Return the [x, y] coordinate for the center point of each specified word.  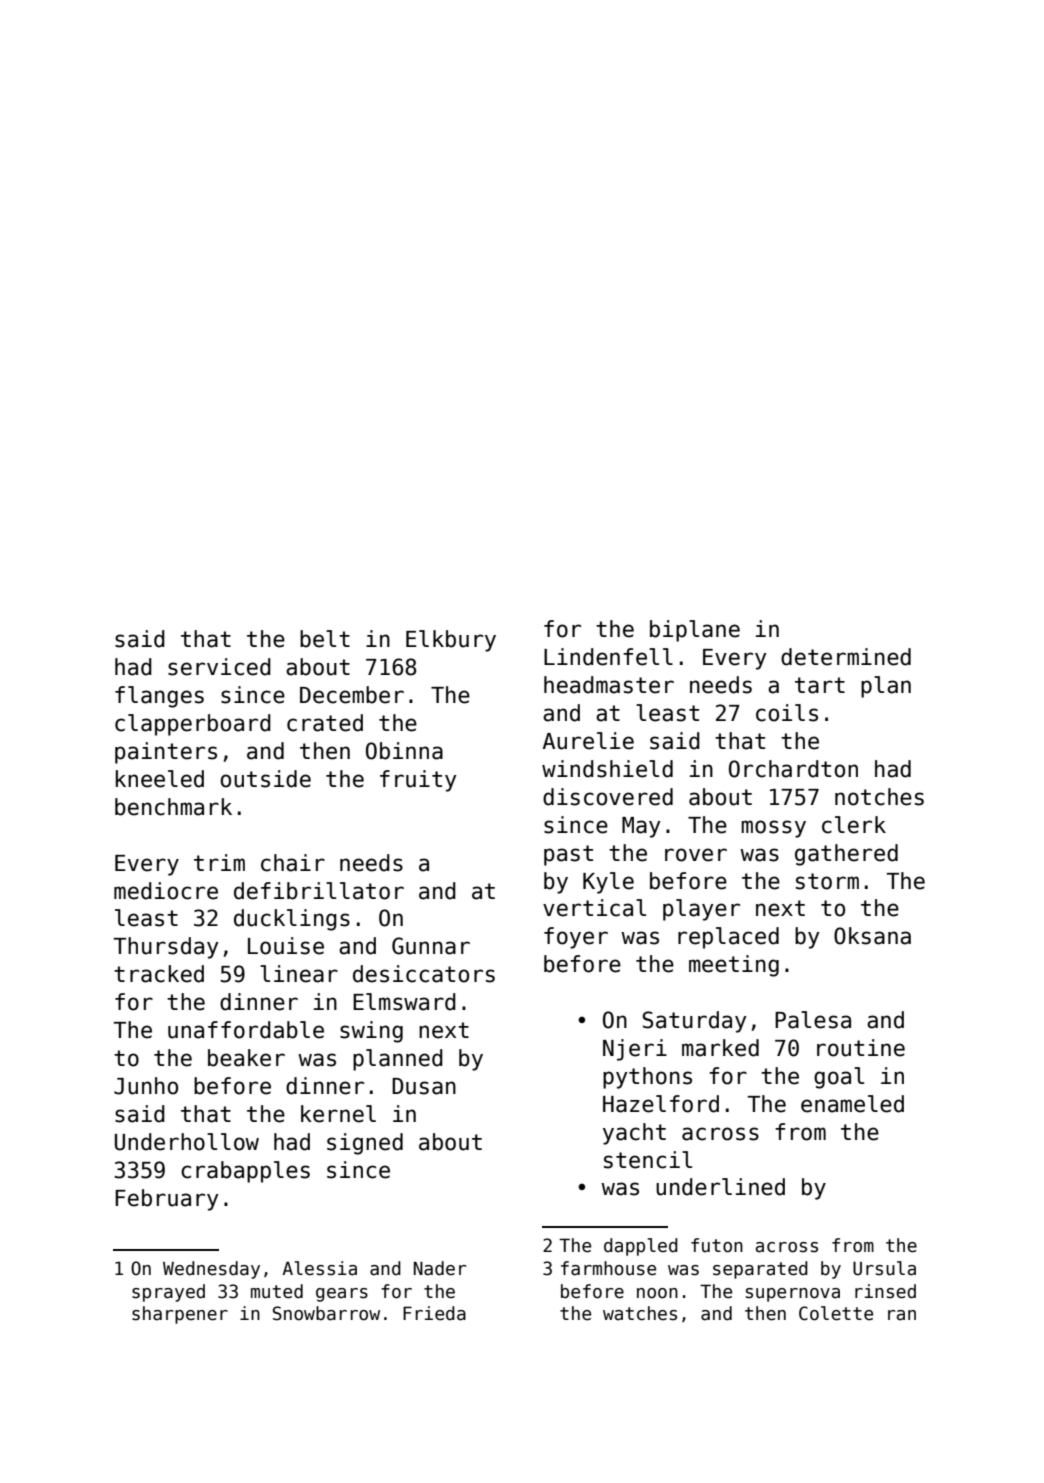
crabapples [245, 1172]
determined [846, 657]
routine [861, 1048]
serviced [219, 667]
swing [371, 1032]
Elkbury [451, 641]
